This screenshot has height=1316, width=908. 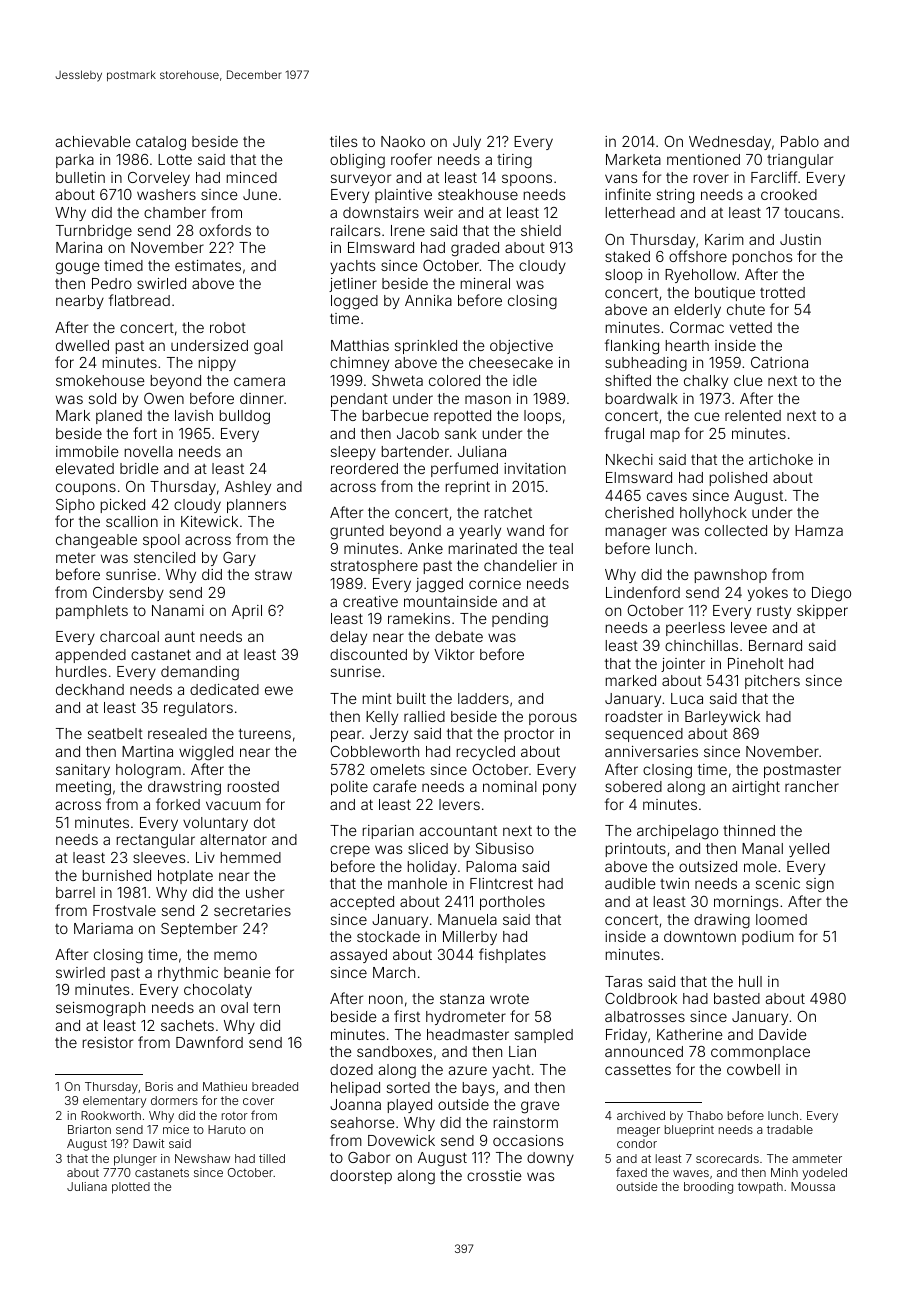 I want to click on seatbelt, so click(x=115, y=733).
